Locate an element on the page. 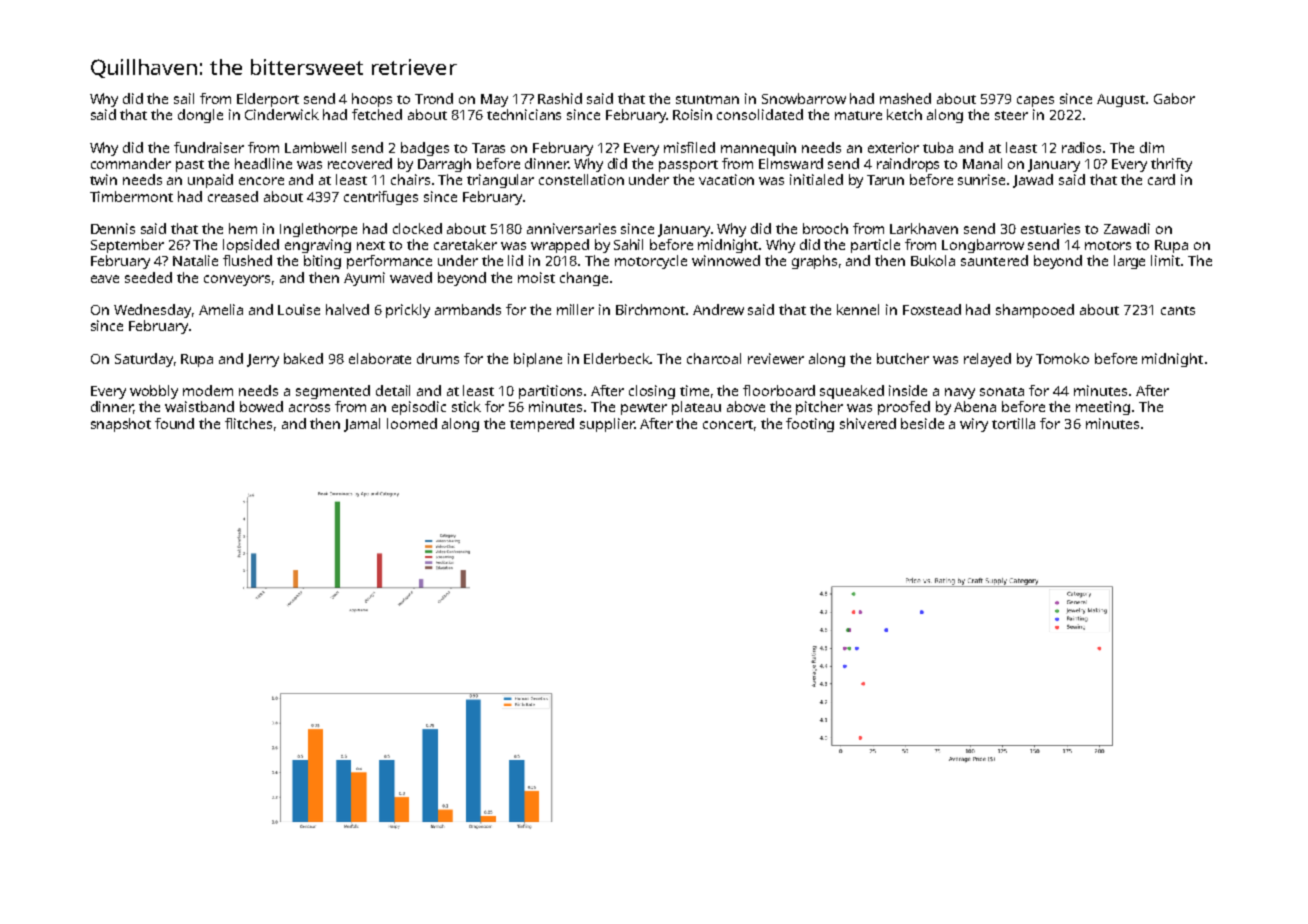  Trond is located at coordinates (434, 98).
